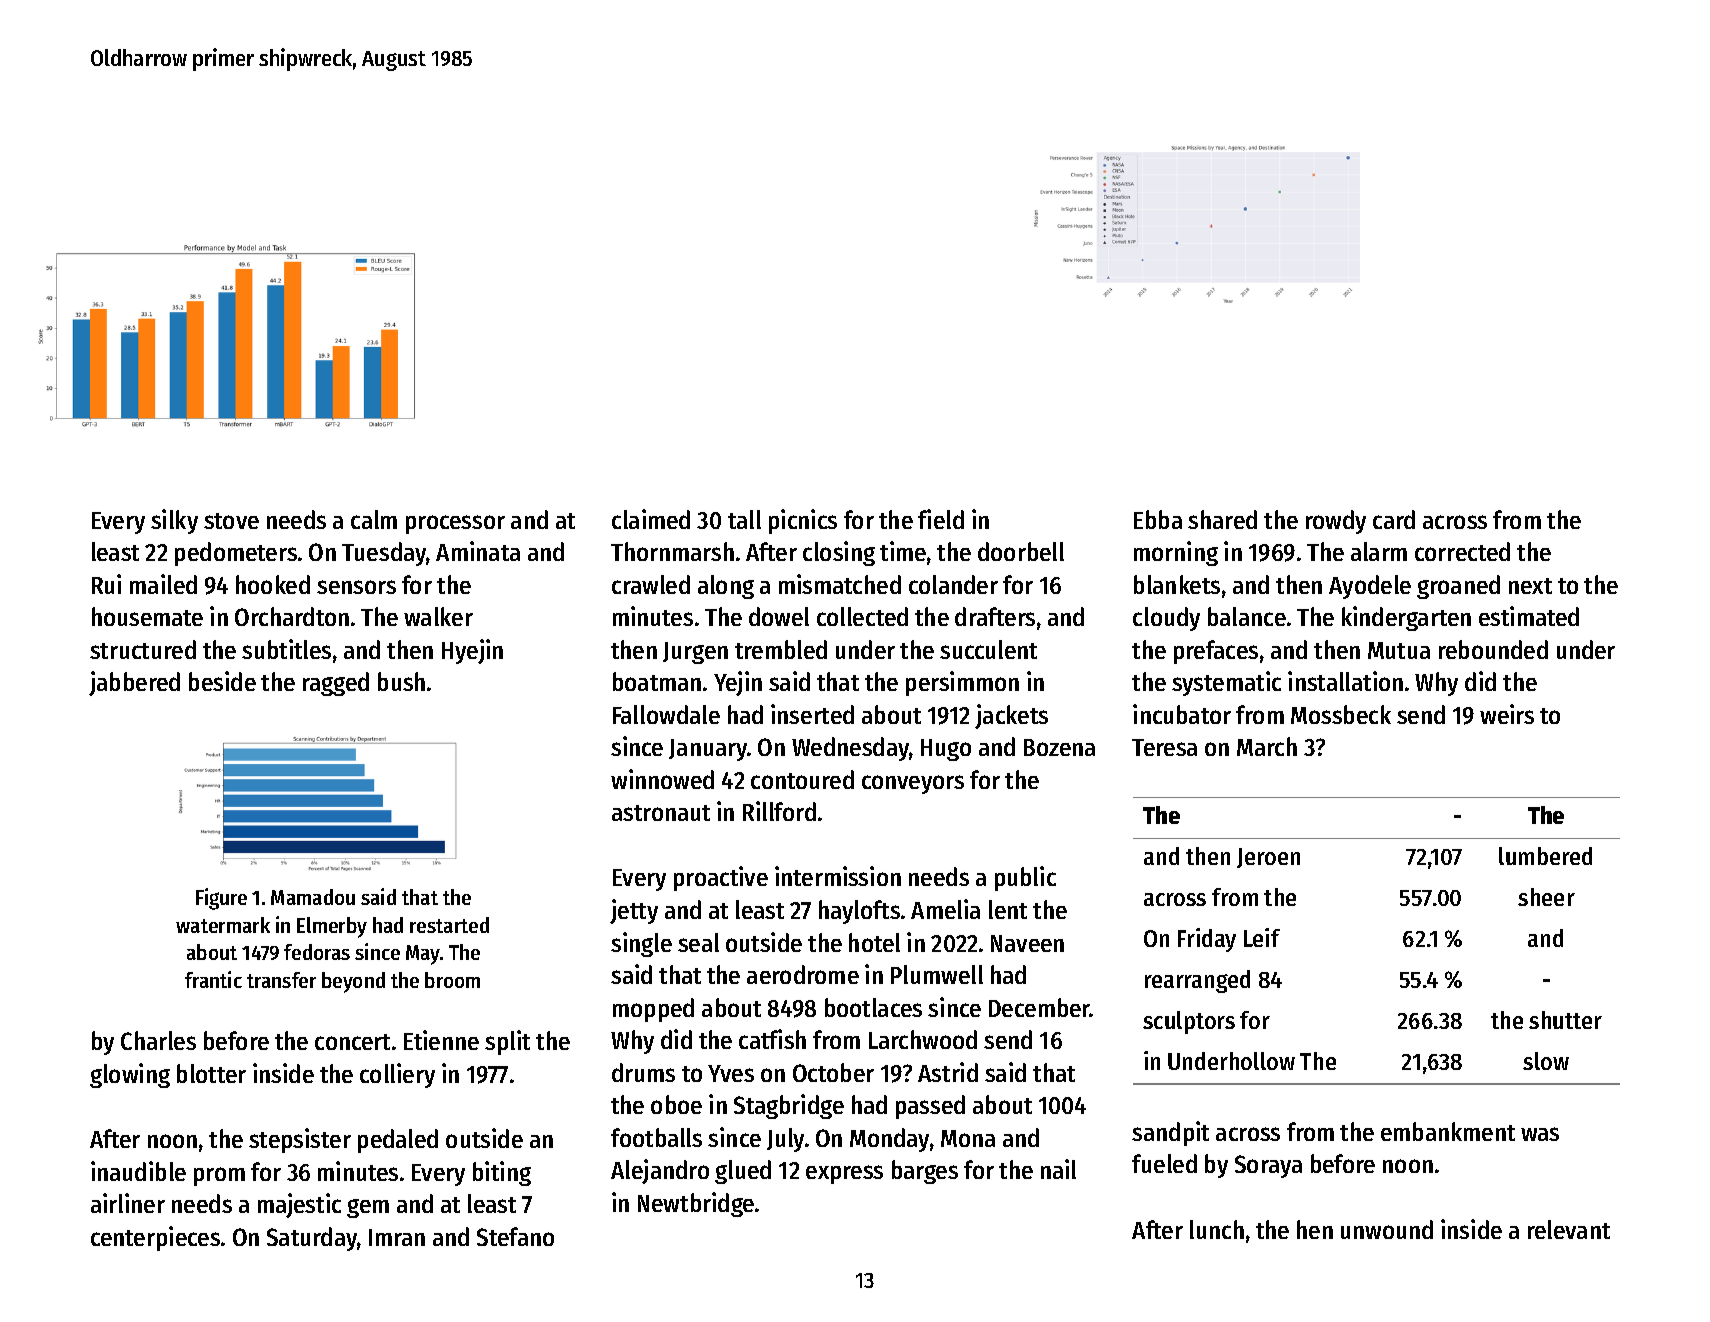 This screenshot has height=1322, width=1710. Describe the element at coordinates (859, 912) in the screenshot. I see `haylofts` at that location.
